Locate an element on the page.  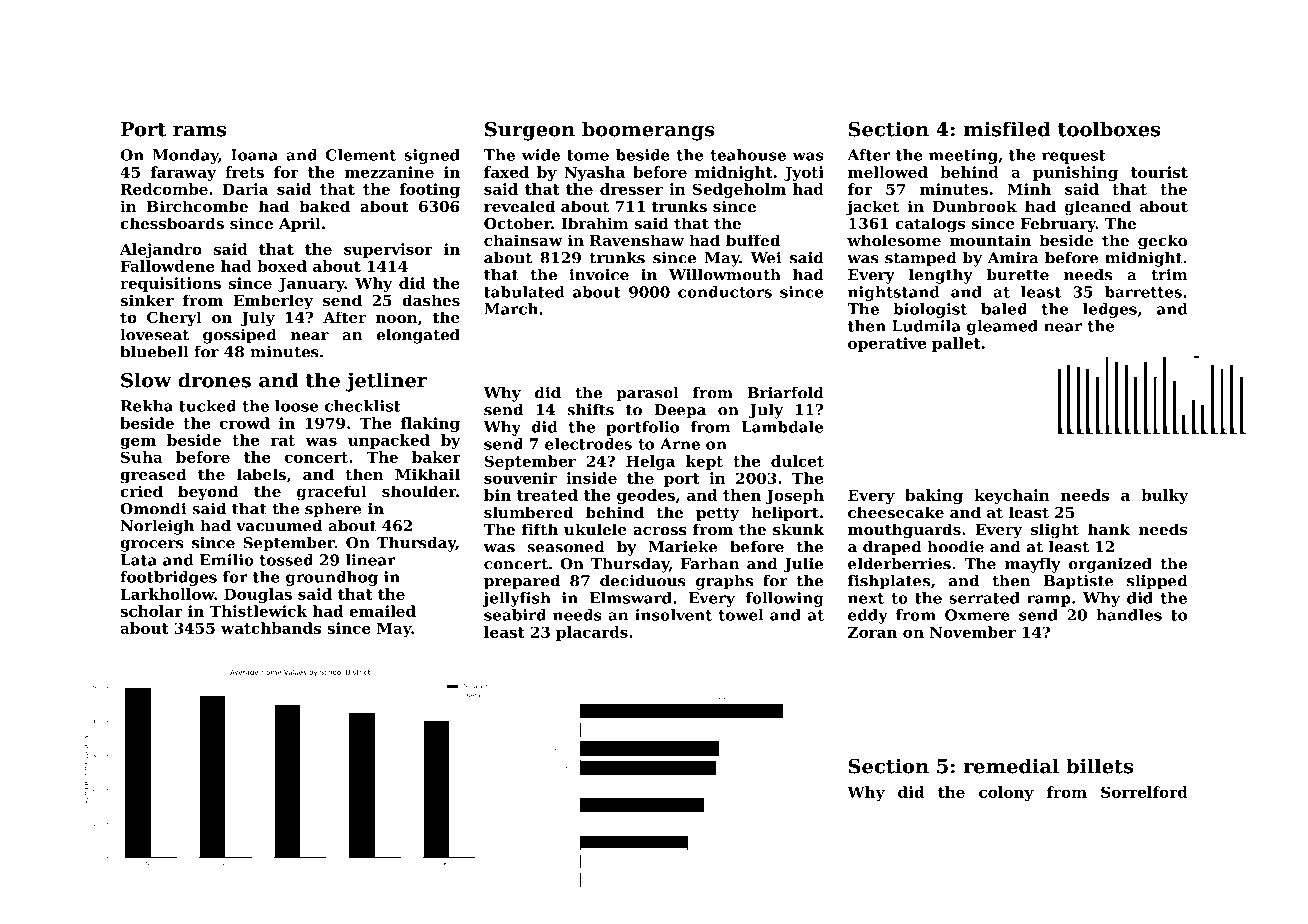
colony is located at coordinates (1006, 793).
